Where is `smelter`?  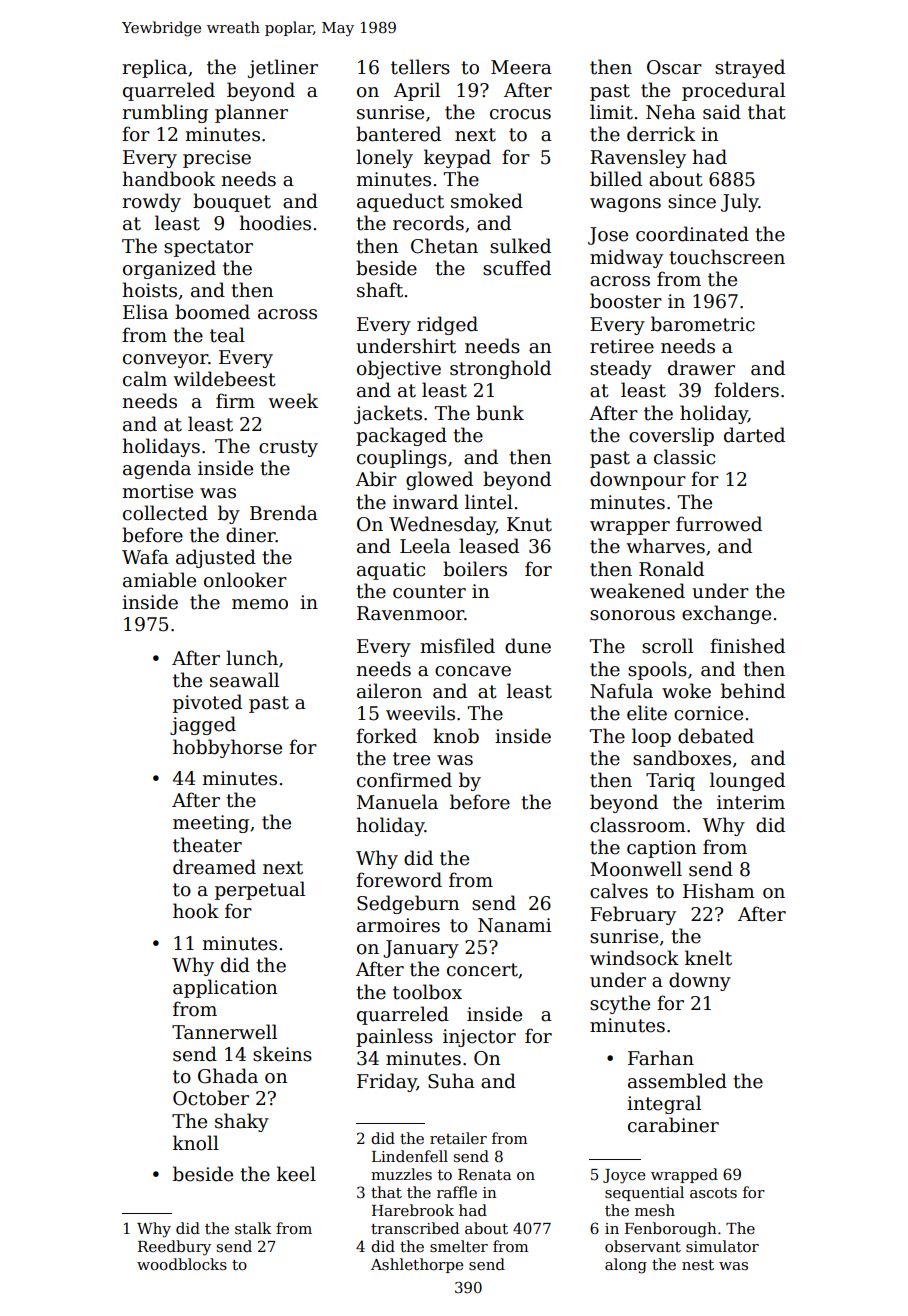
smelter is located at coordinates (459, 1246).
